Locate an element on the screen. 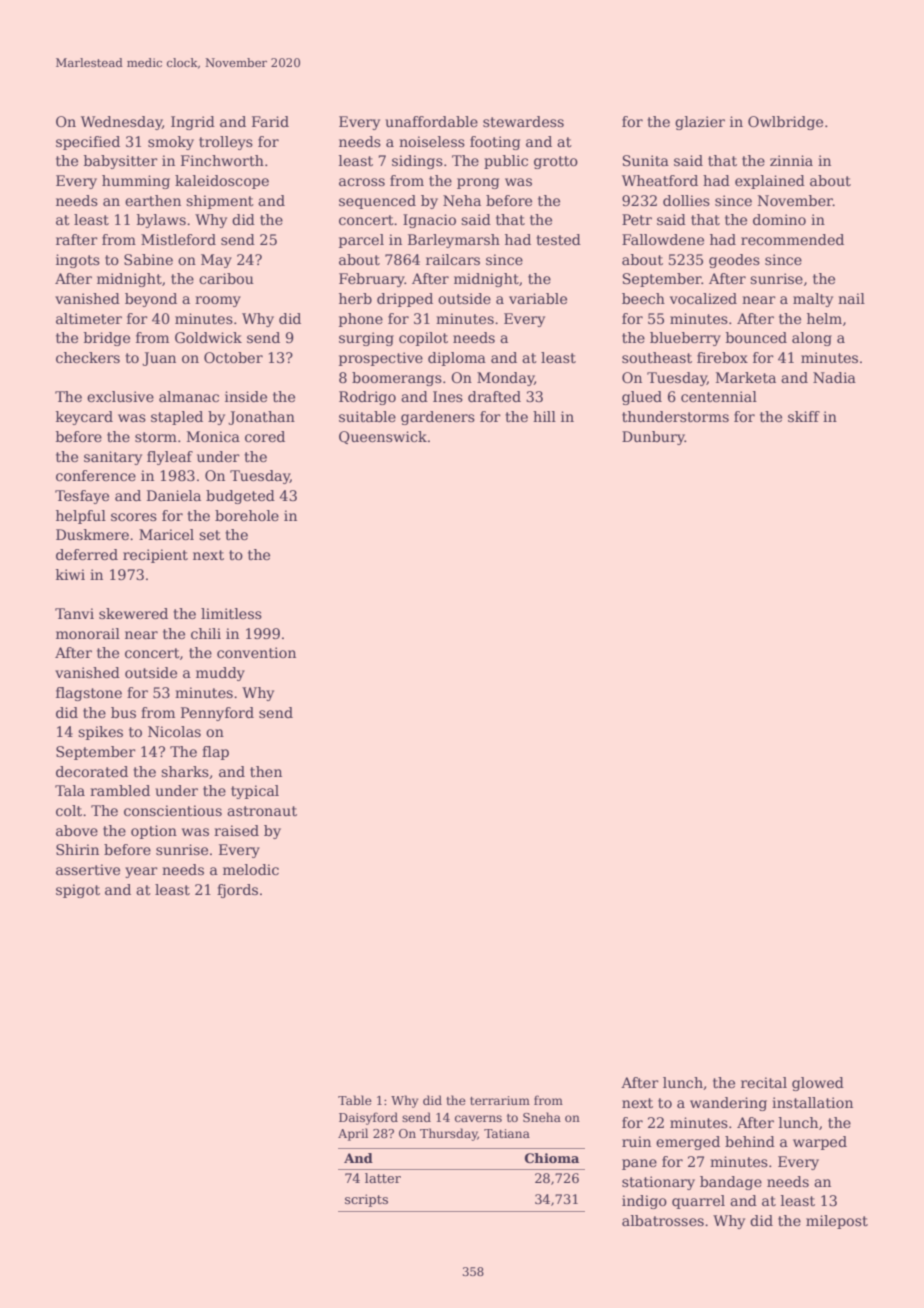  terrarium is located at coordinates (500, 1100).
